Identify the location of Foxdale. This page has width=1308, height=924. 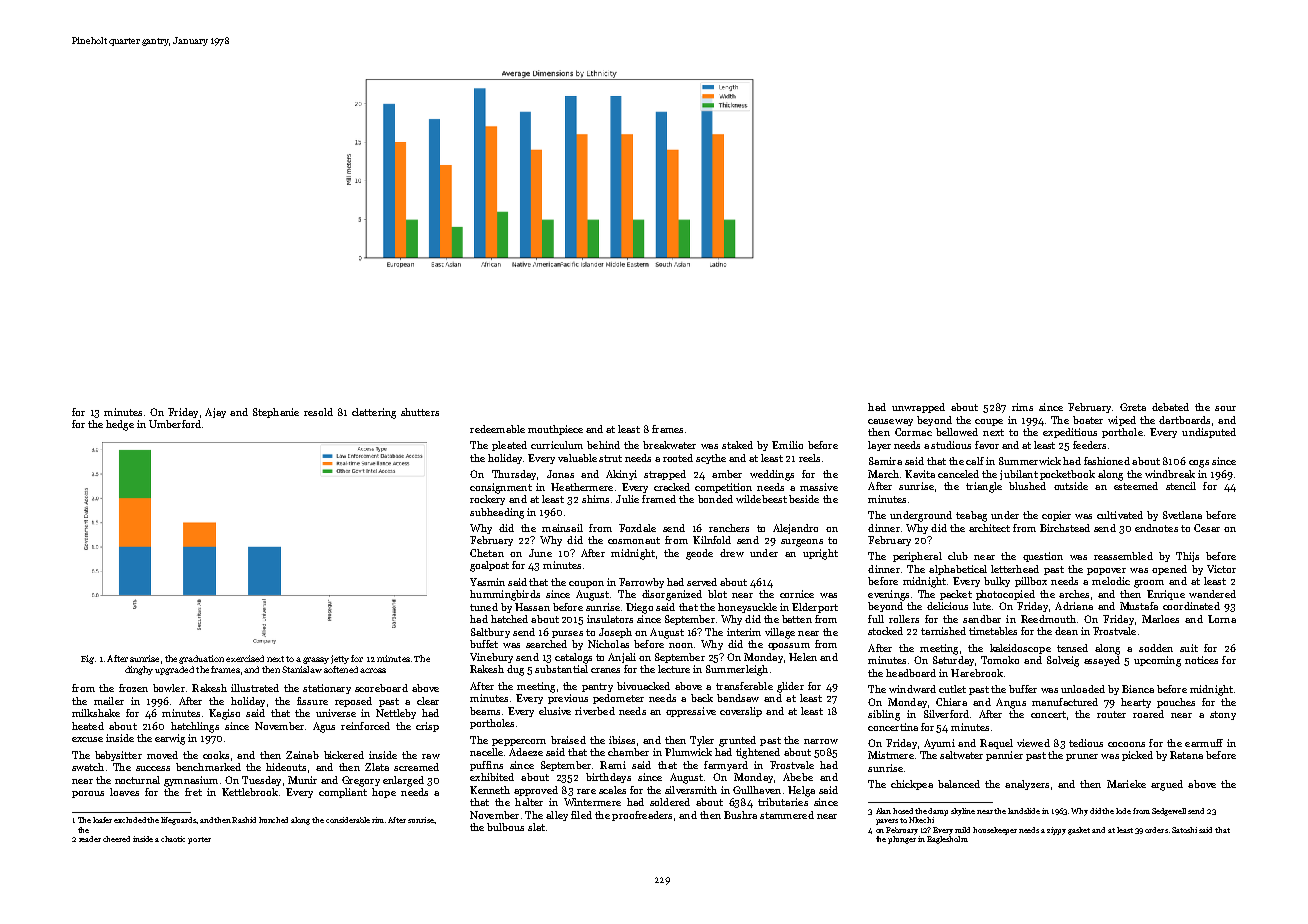
(637, 528).
